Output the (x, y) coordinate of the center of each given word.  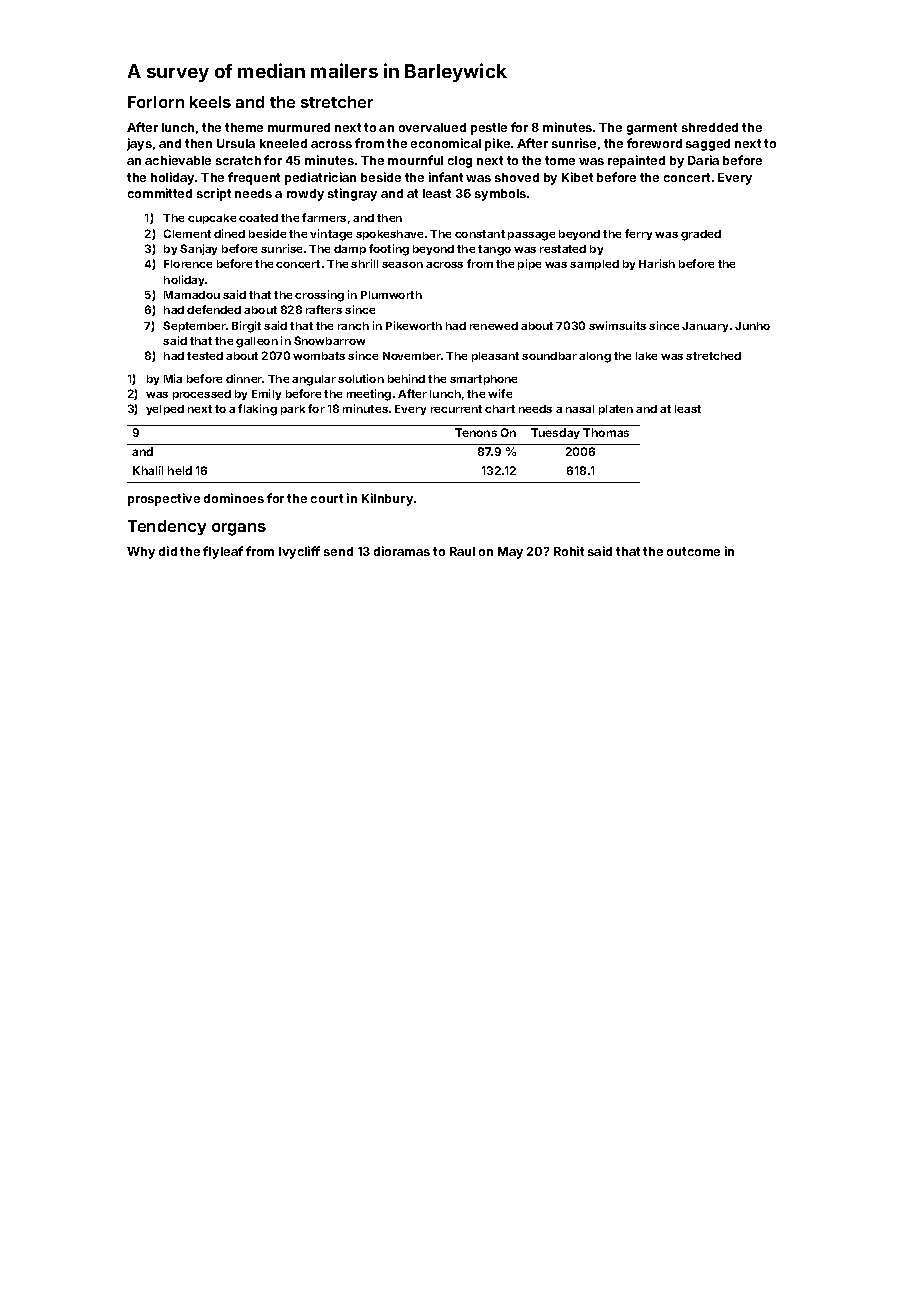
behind (406, 378)
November (412, 356)
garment (652, 129)
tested (205, 356)
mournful (415, 160)
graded (701, 235)
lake (646, 356)
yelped (165, 410)
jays (139, 144)
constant (480, 234)
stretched (713, 356)
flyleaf (223, 552)
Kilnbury (387, 499)
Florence (188, 264)
